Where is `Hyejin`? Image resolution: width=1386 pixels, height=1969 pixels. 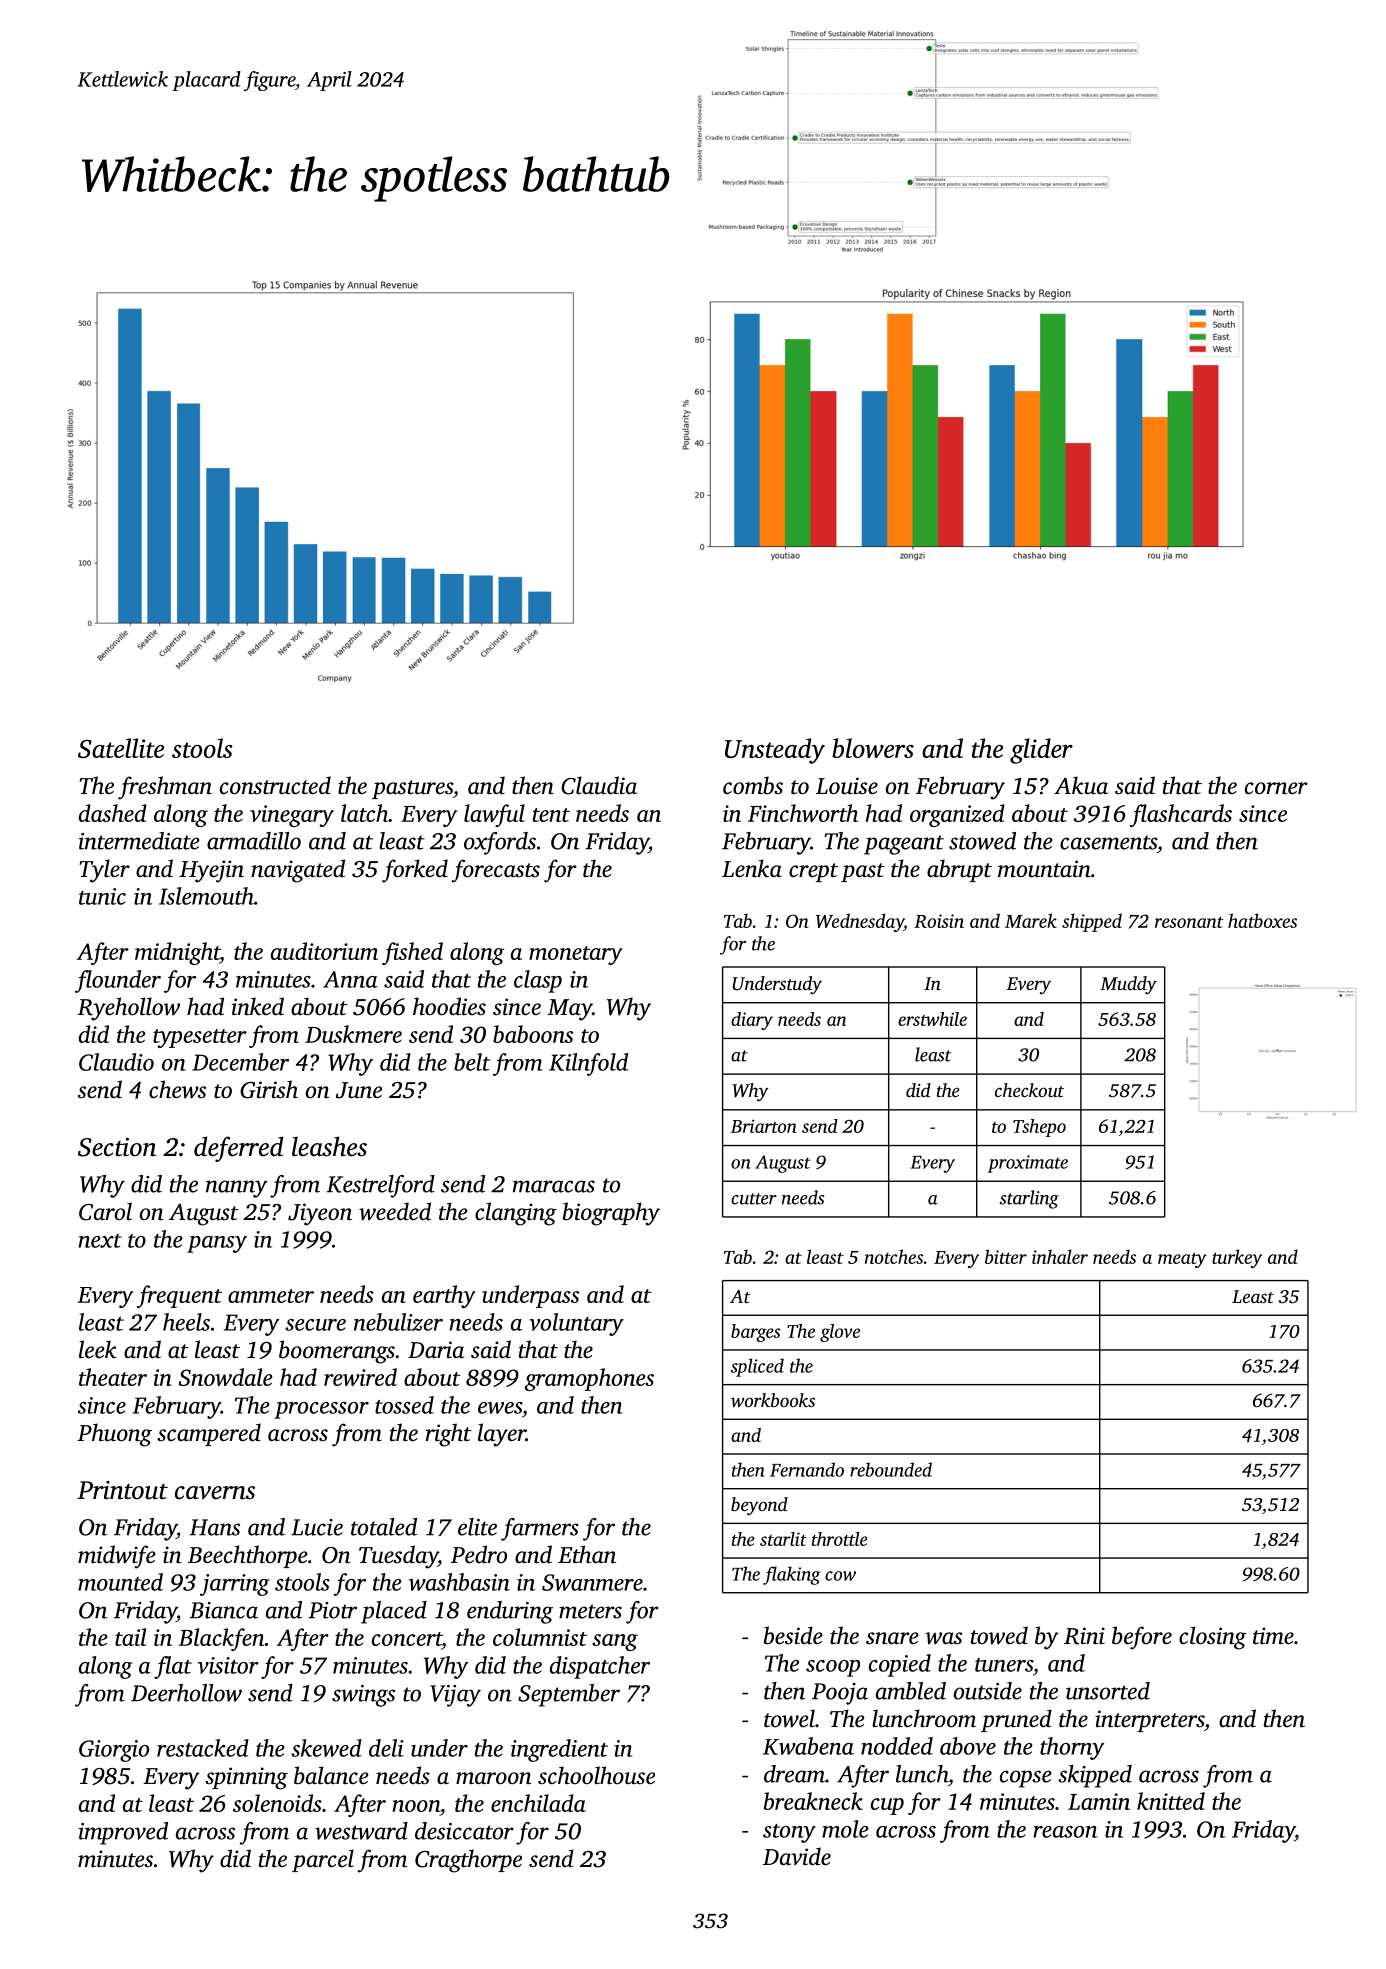
Hyejin is located at coordinates (211, 871).
